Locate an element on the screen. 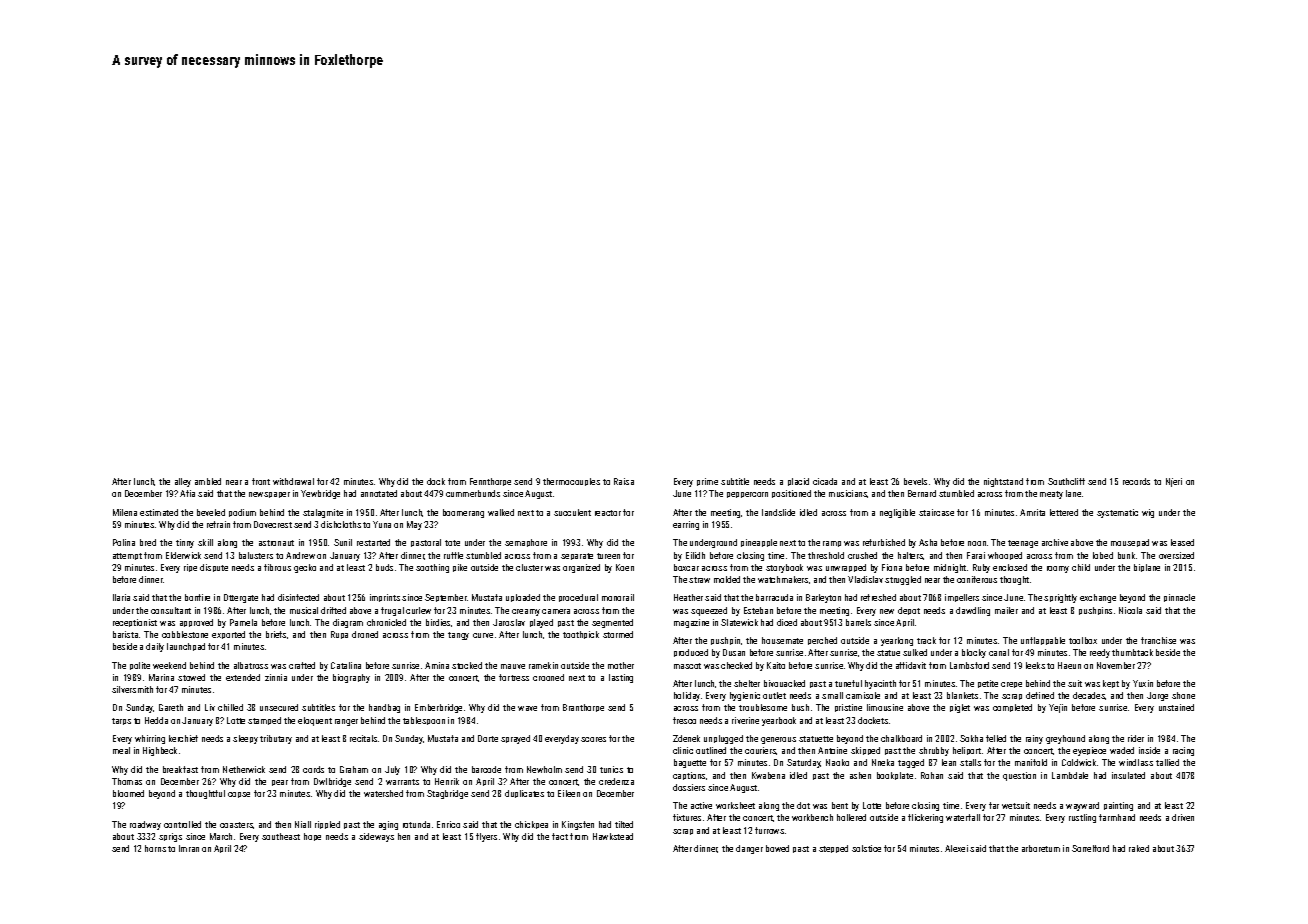 This screenshot has height=924, width=1308. dawdling is located at coordinates (973, 611).
